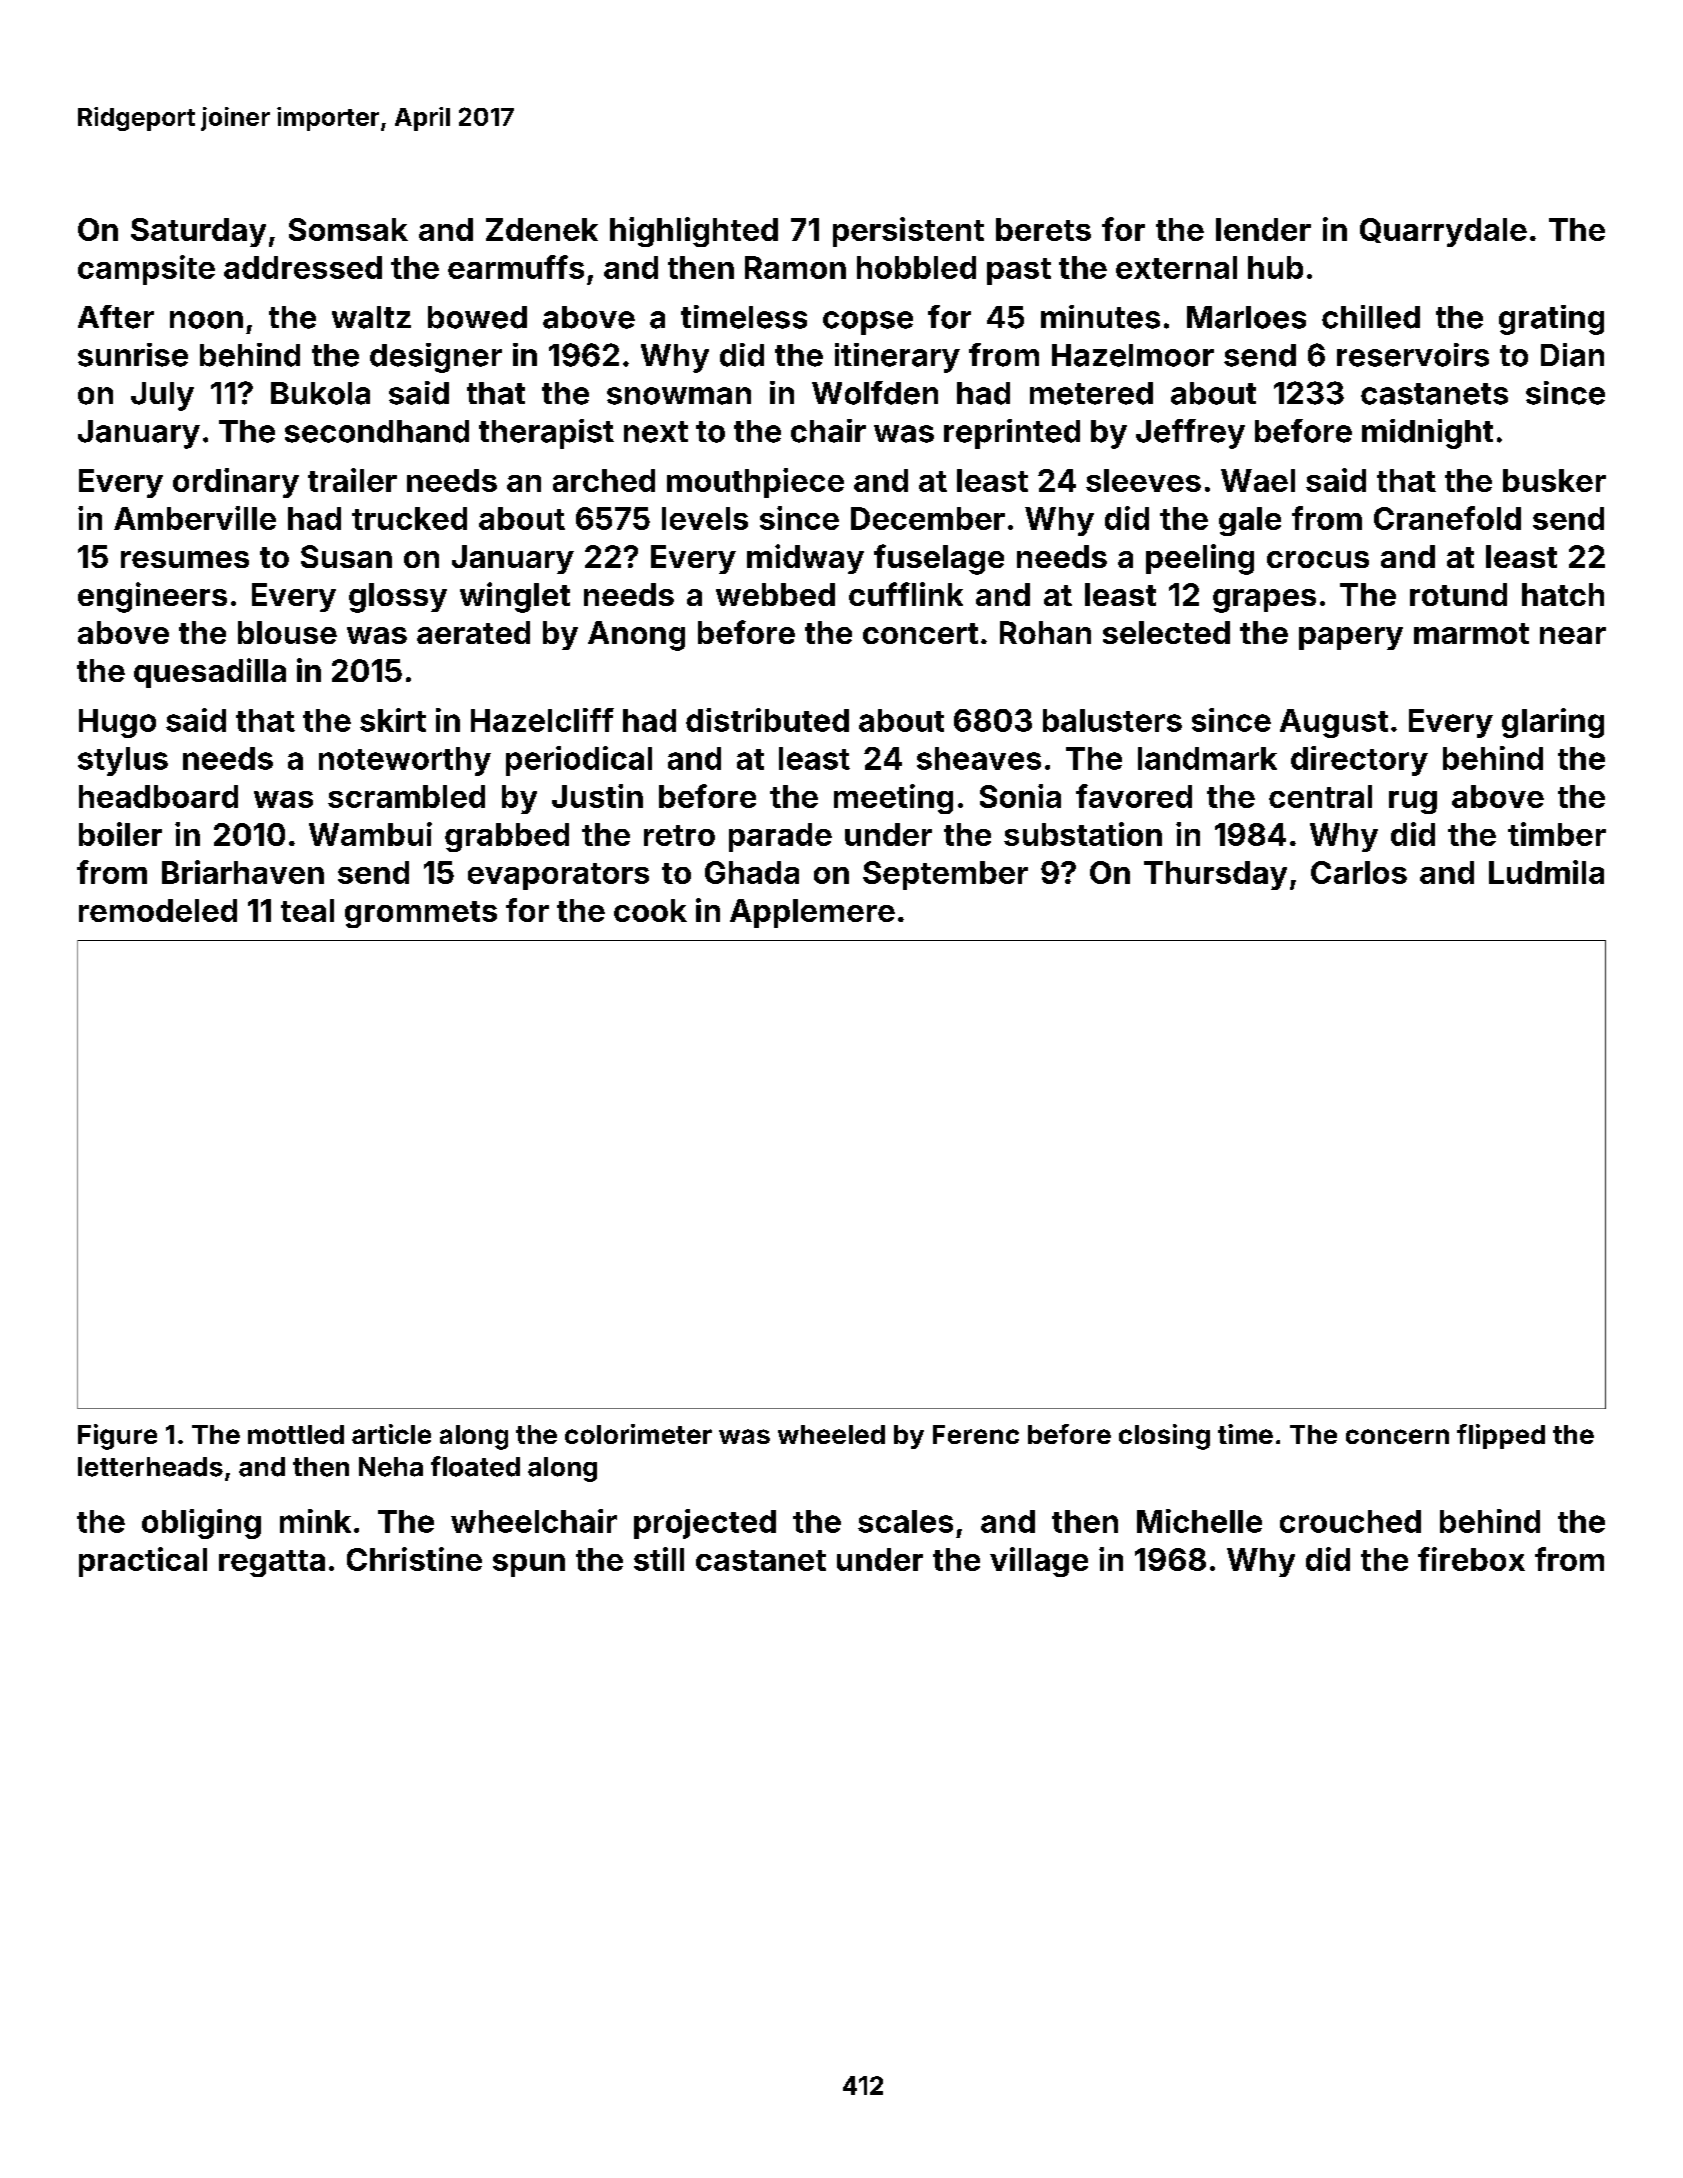 The image size is (1683, 2178). I want to click on noteworthy, so click(405, 761).
